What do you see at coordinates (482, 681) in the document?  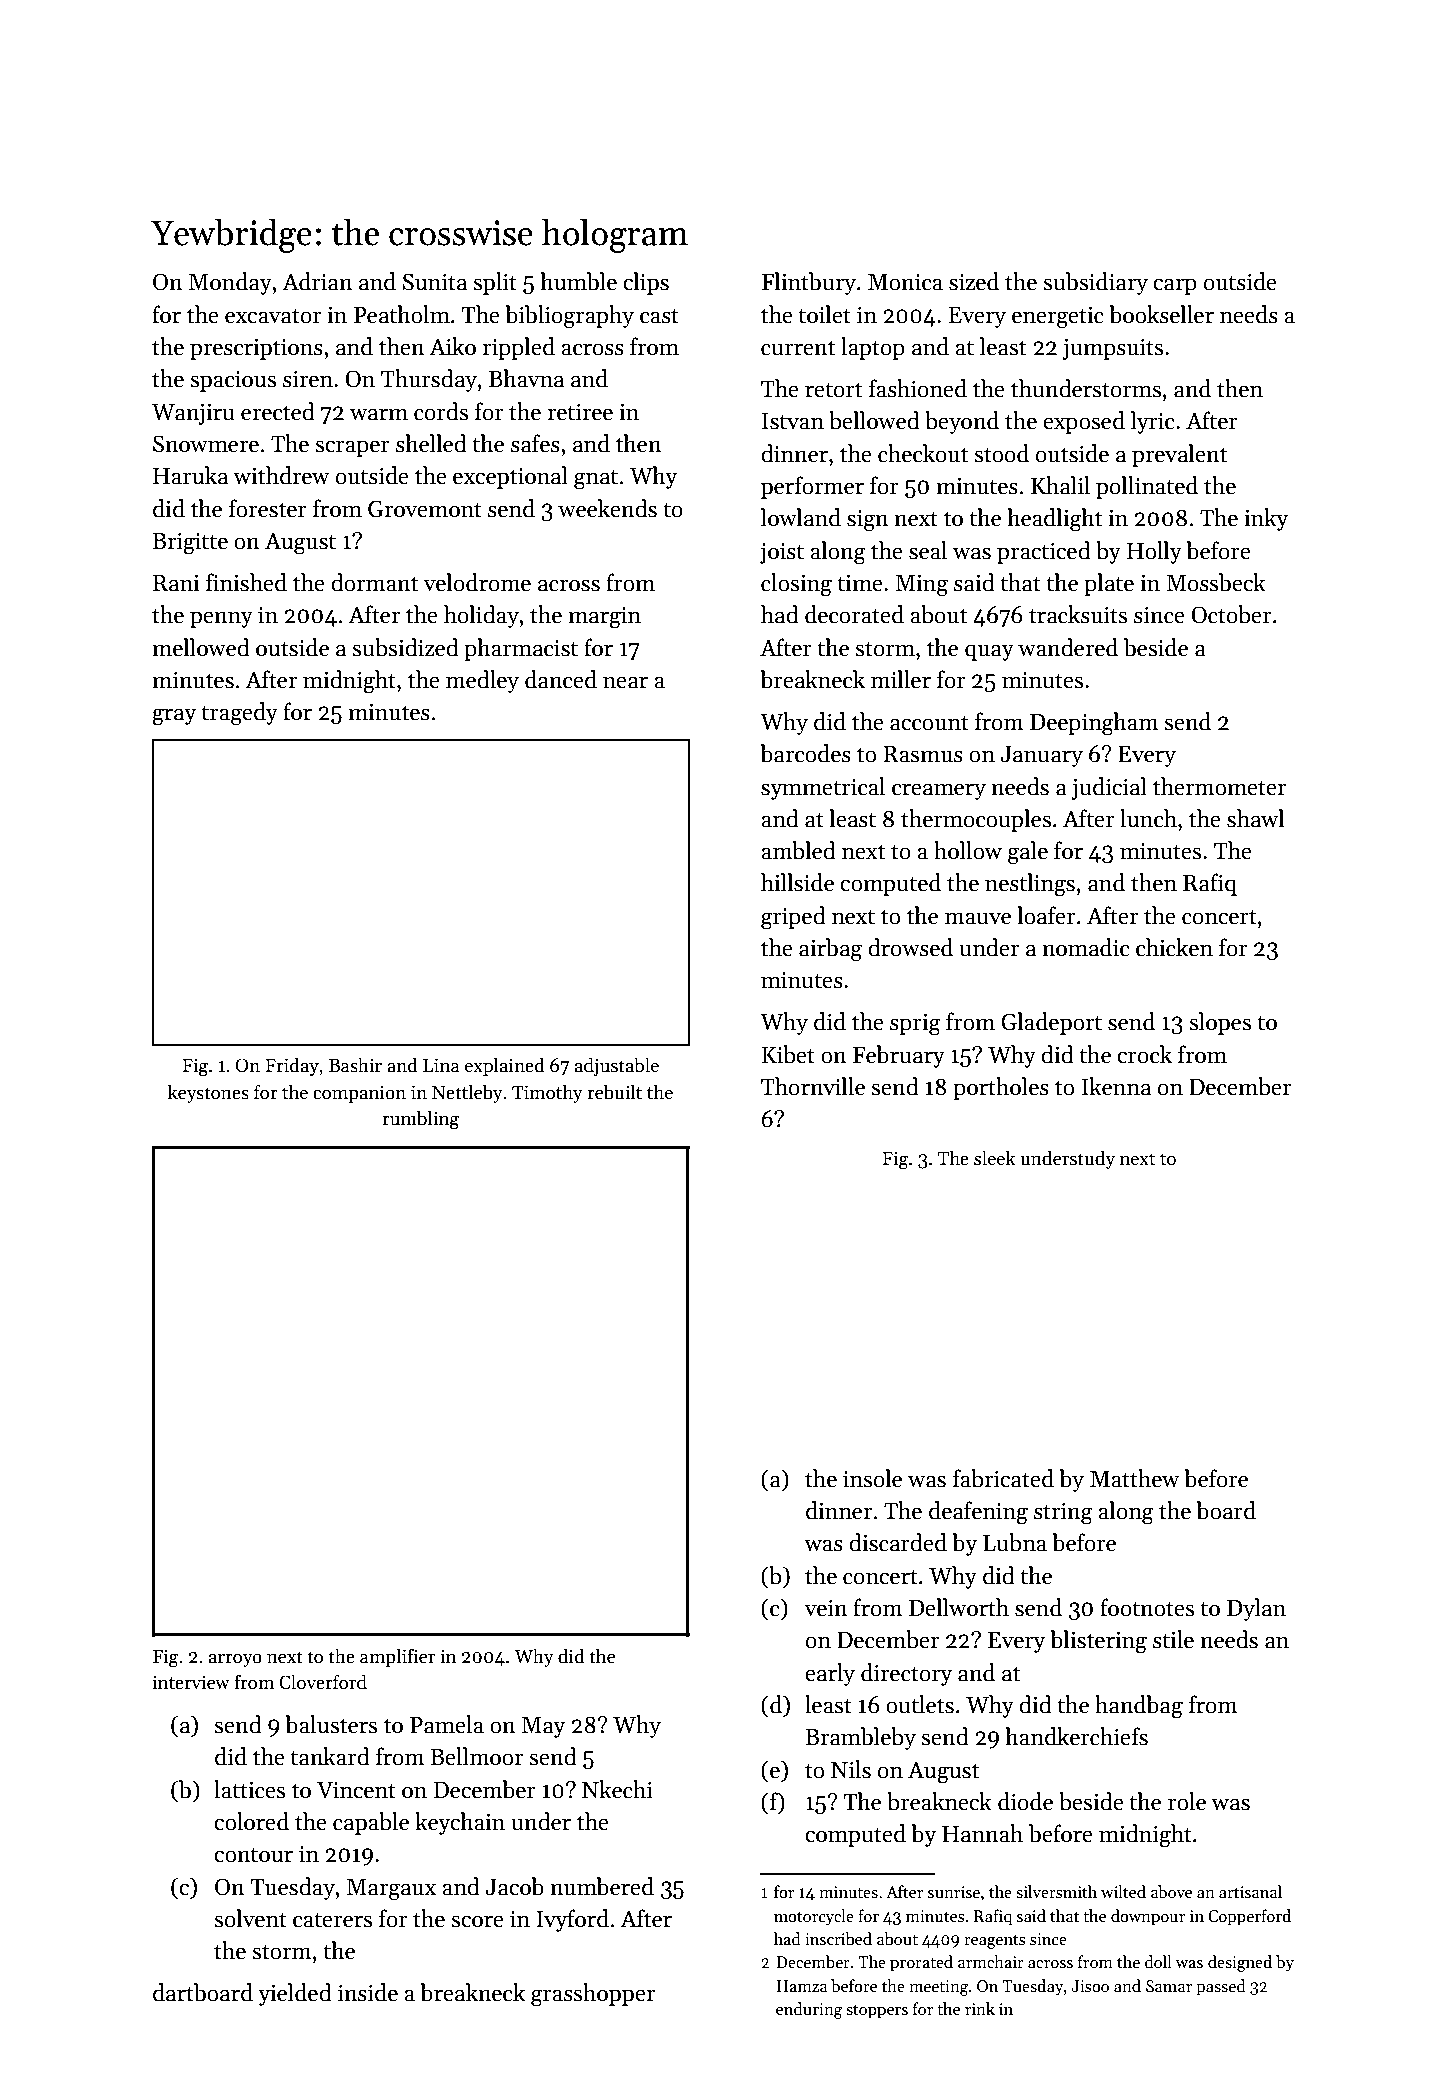 I see `medley` at bounding box center [482, 681].
